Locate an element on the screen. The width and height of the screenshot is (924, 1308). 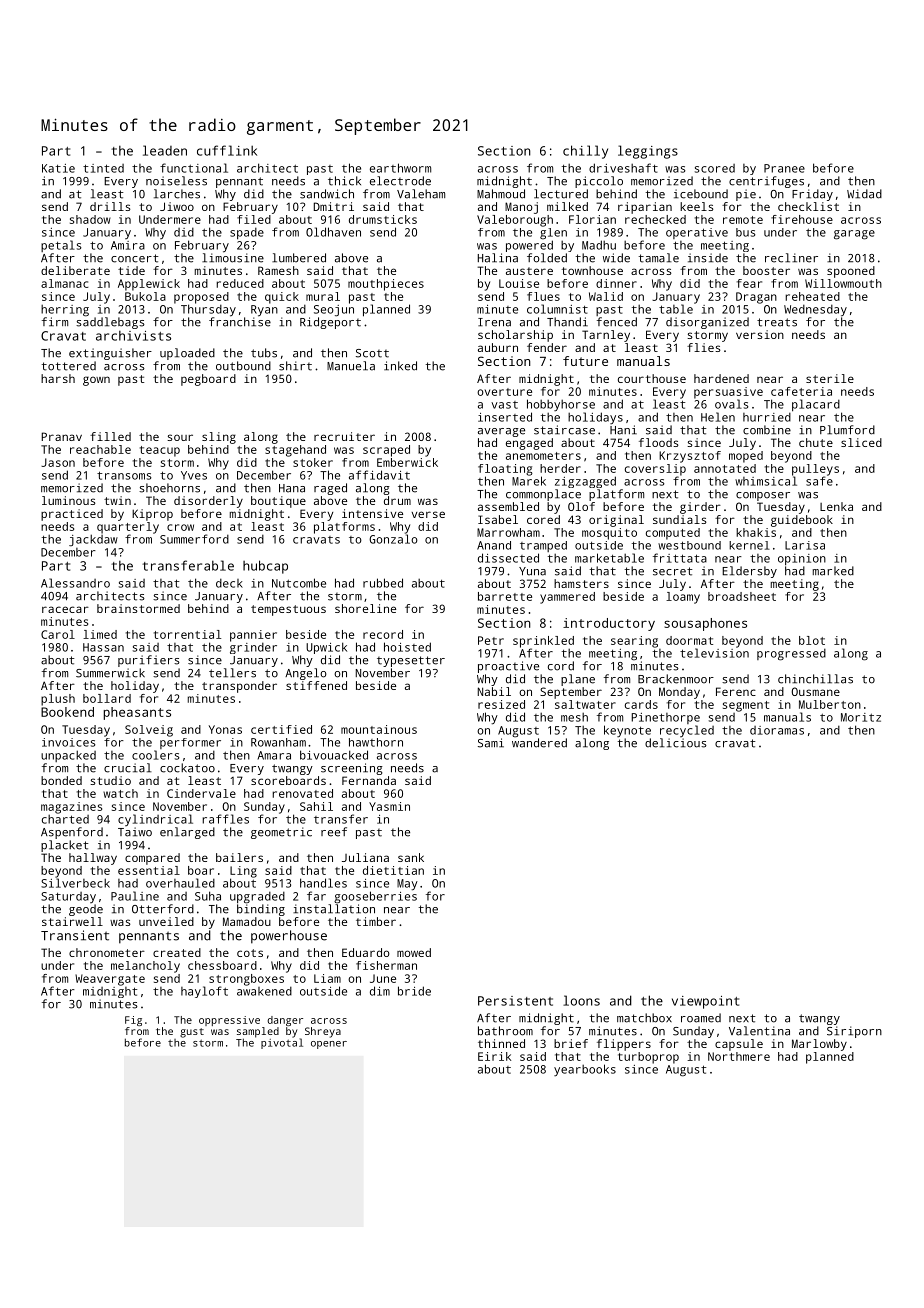
wandered is located at coordinates (539, 743).
